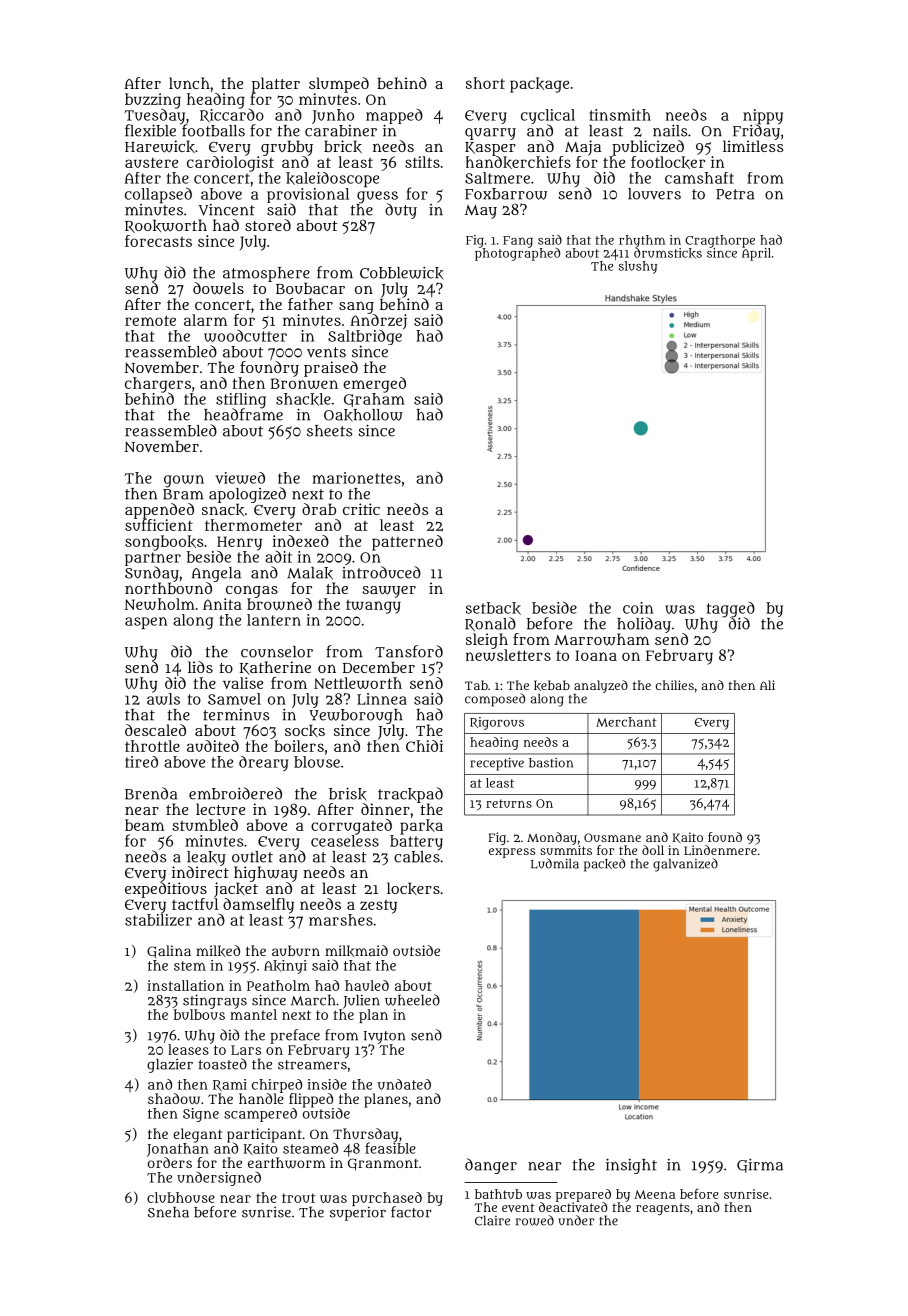 This screenshot has width=908, height=1316. I want to click on photographed, so click(517, 254).
